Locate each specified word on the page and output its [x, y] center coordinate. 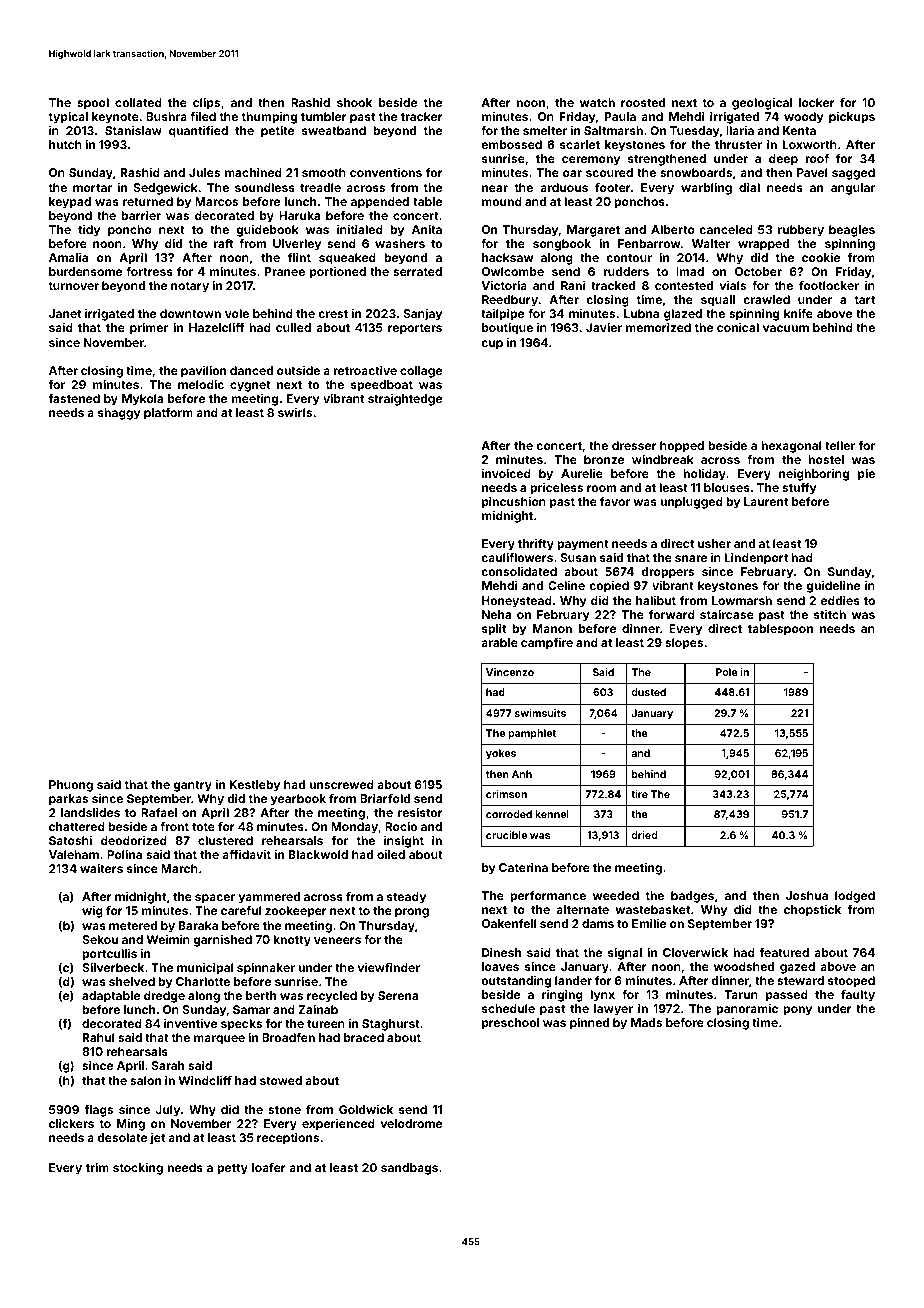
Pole [727, 672]
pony [797, 1011]
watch [597, 102]
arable [499, 642]
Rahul [99, 1037]
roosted [643, 102]
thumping [269, 118]
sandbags [409, 1169]
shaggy [119, 414]
